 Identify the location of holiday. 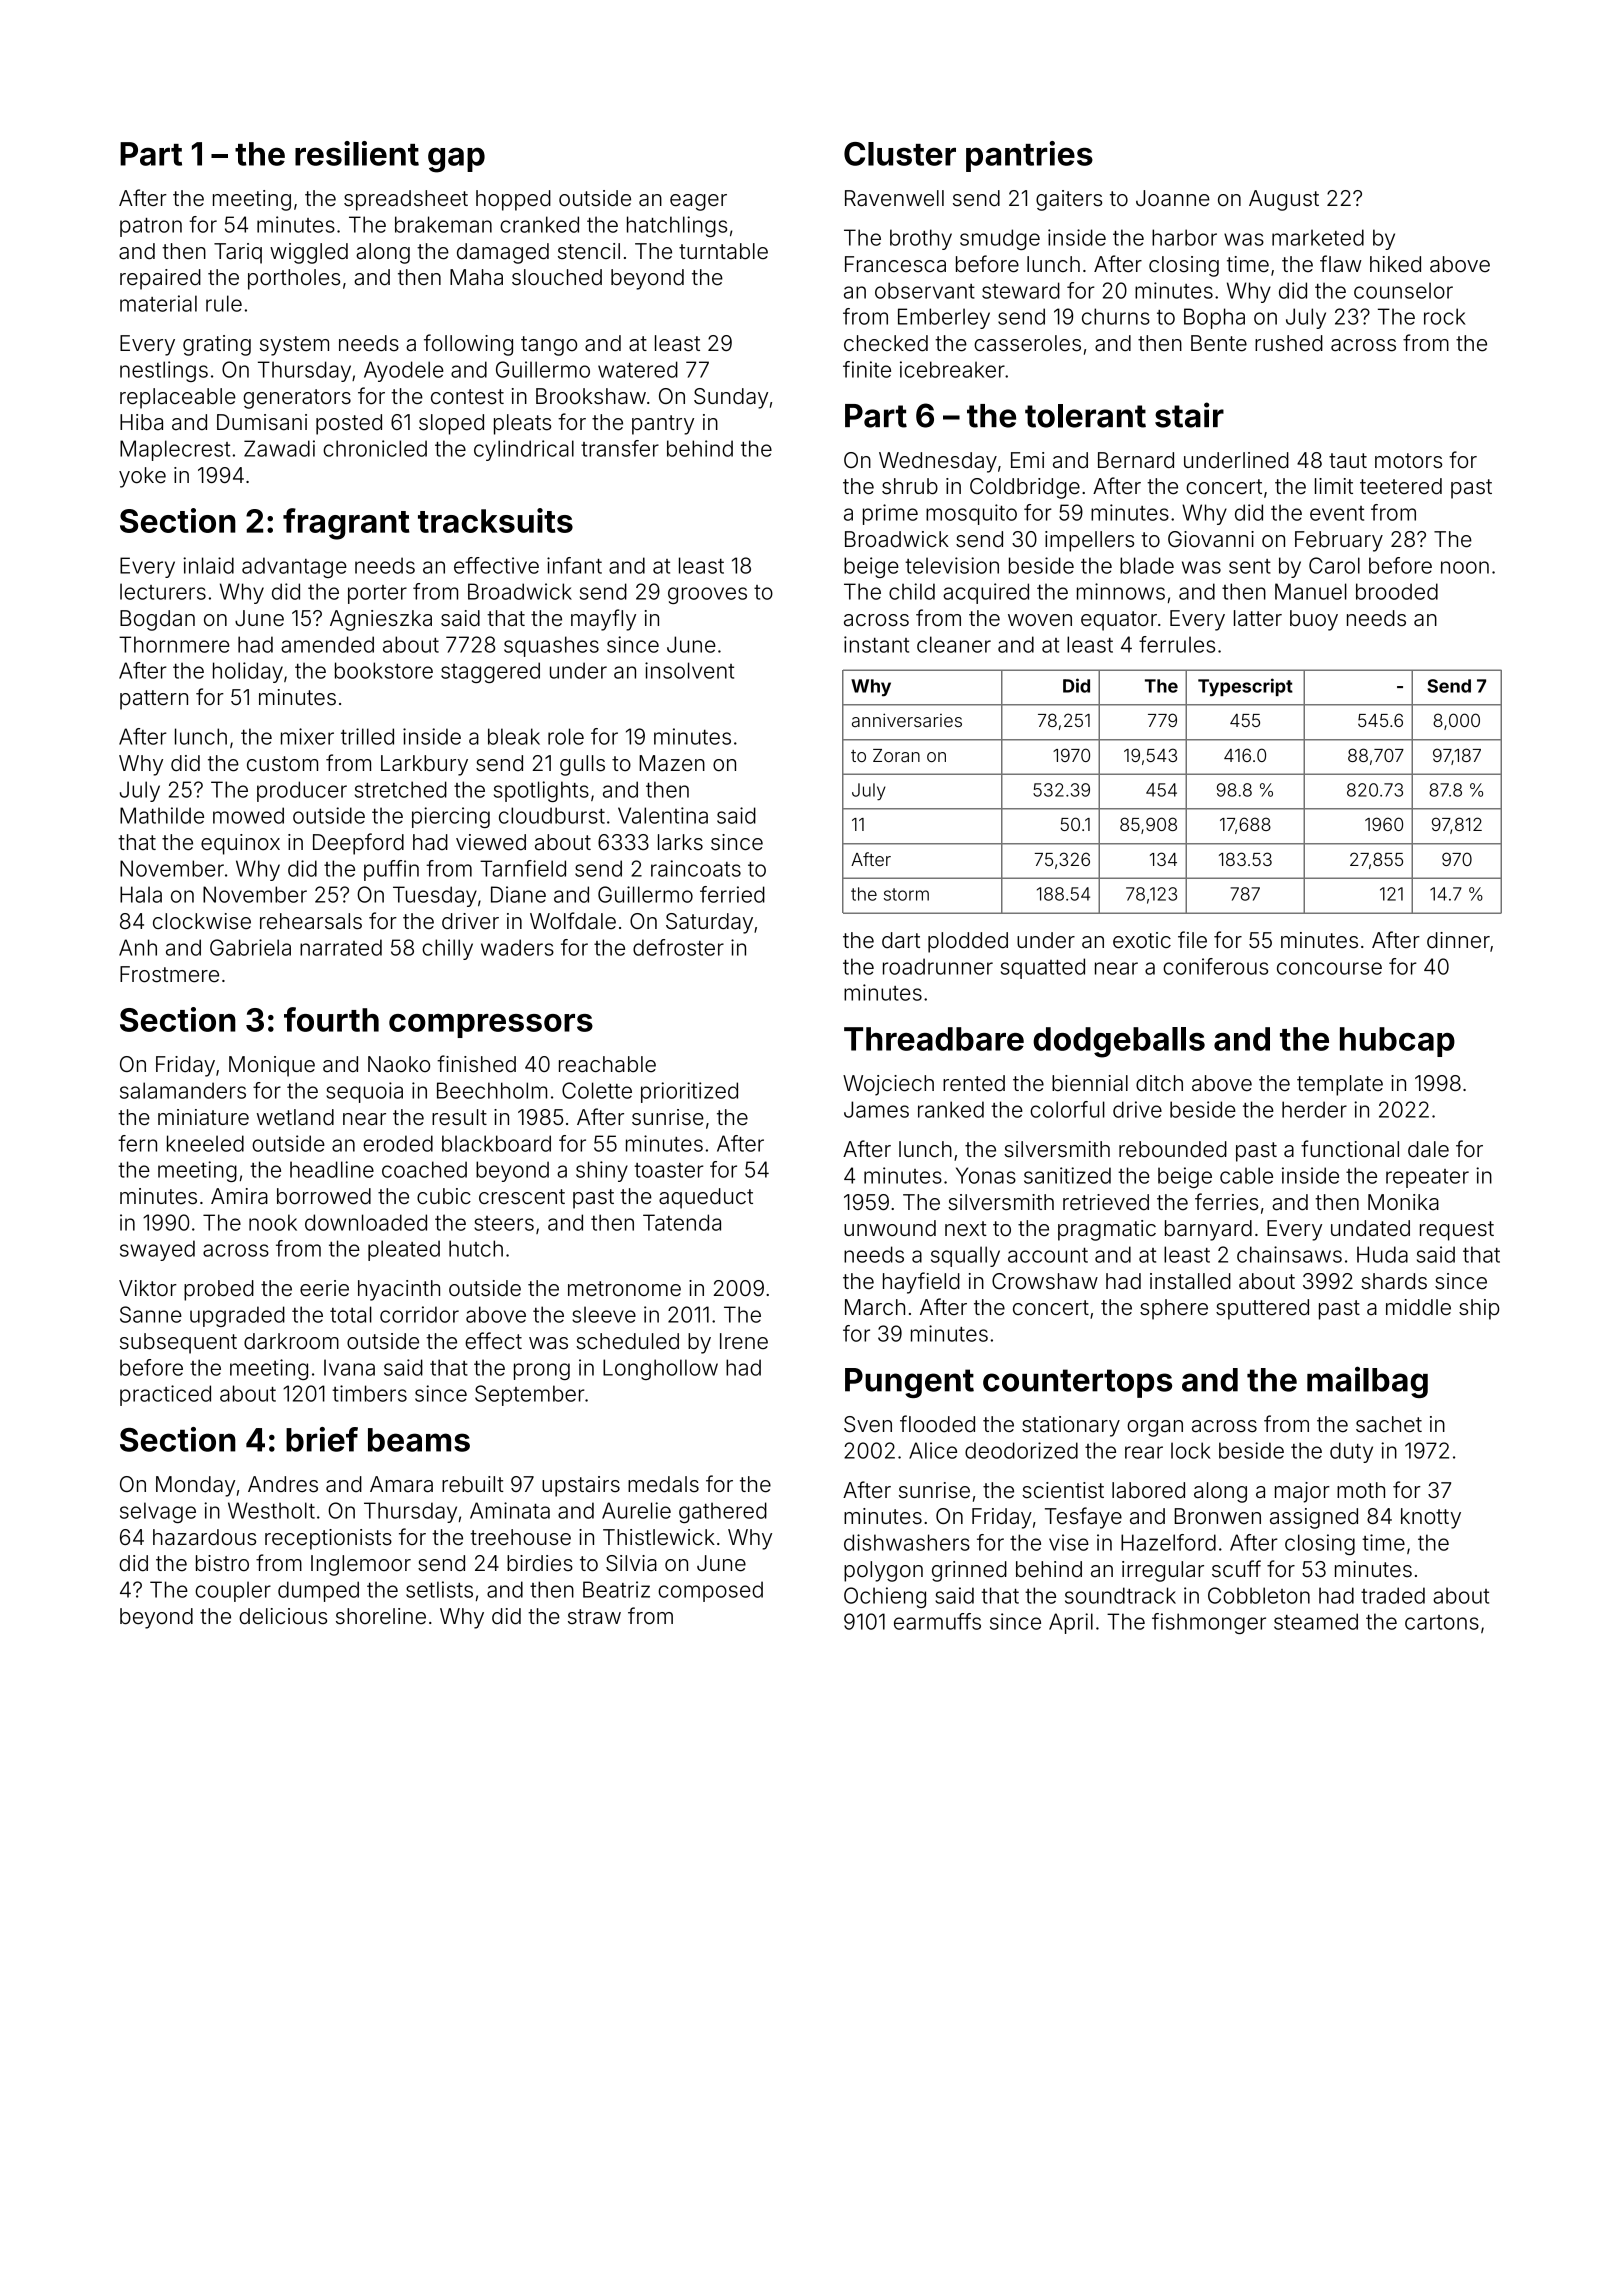
(248, 672).
